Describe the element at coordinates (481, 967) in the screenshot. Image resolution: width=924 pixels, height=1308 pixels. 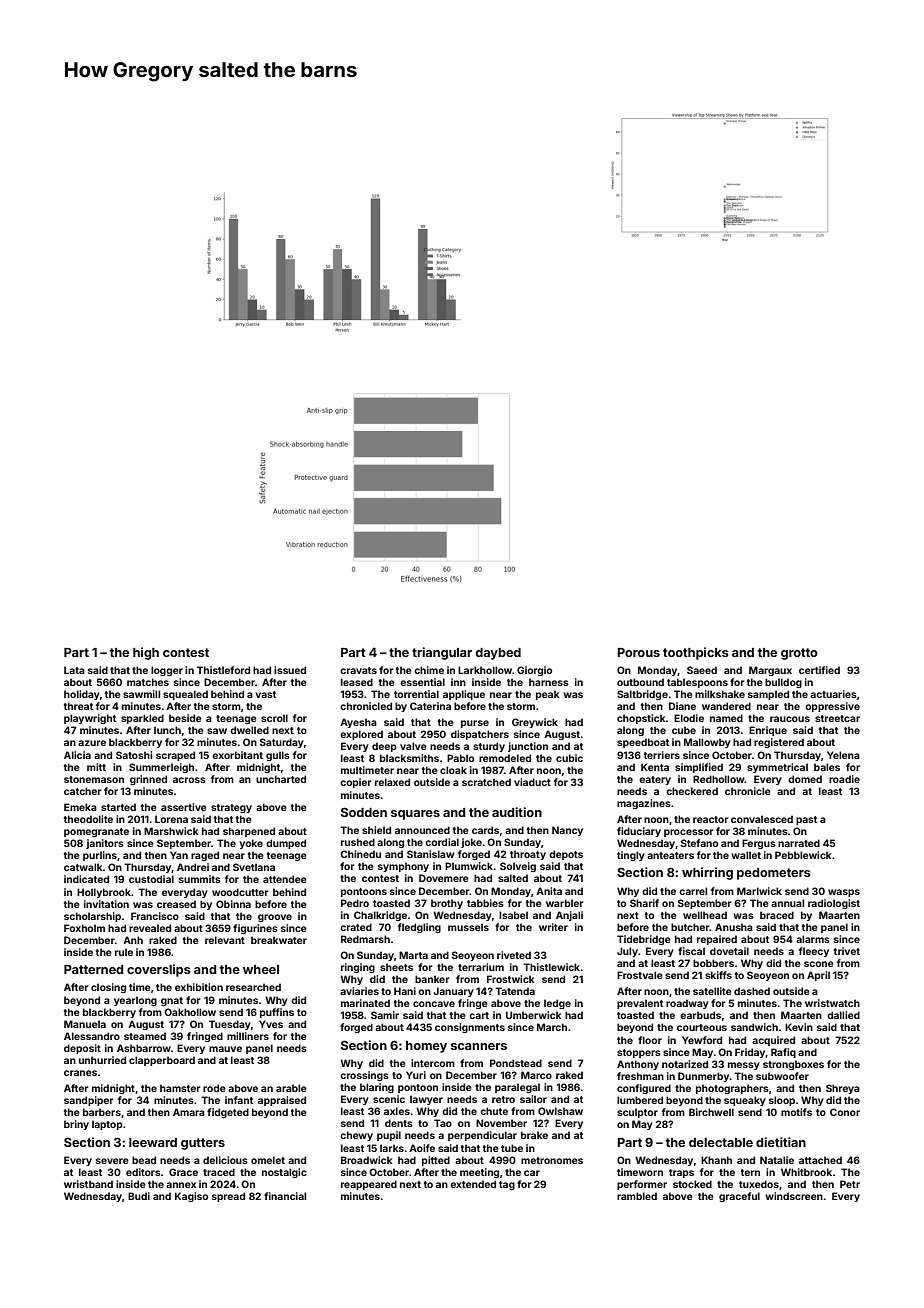
I see `terrarium` at that location.
